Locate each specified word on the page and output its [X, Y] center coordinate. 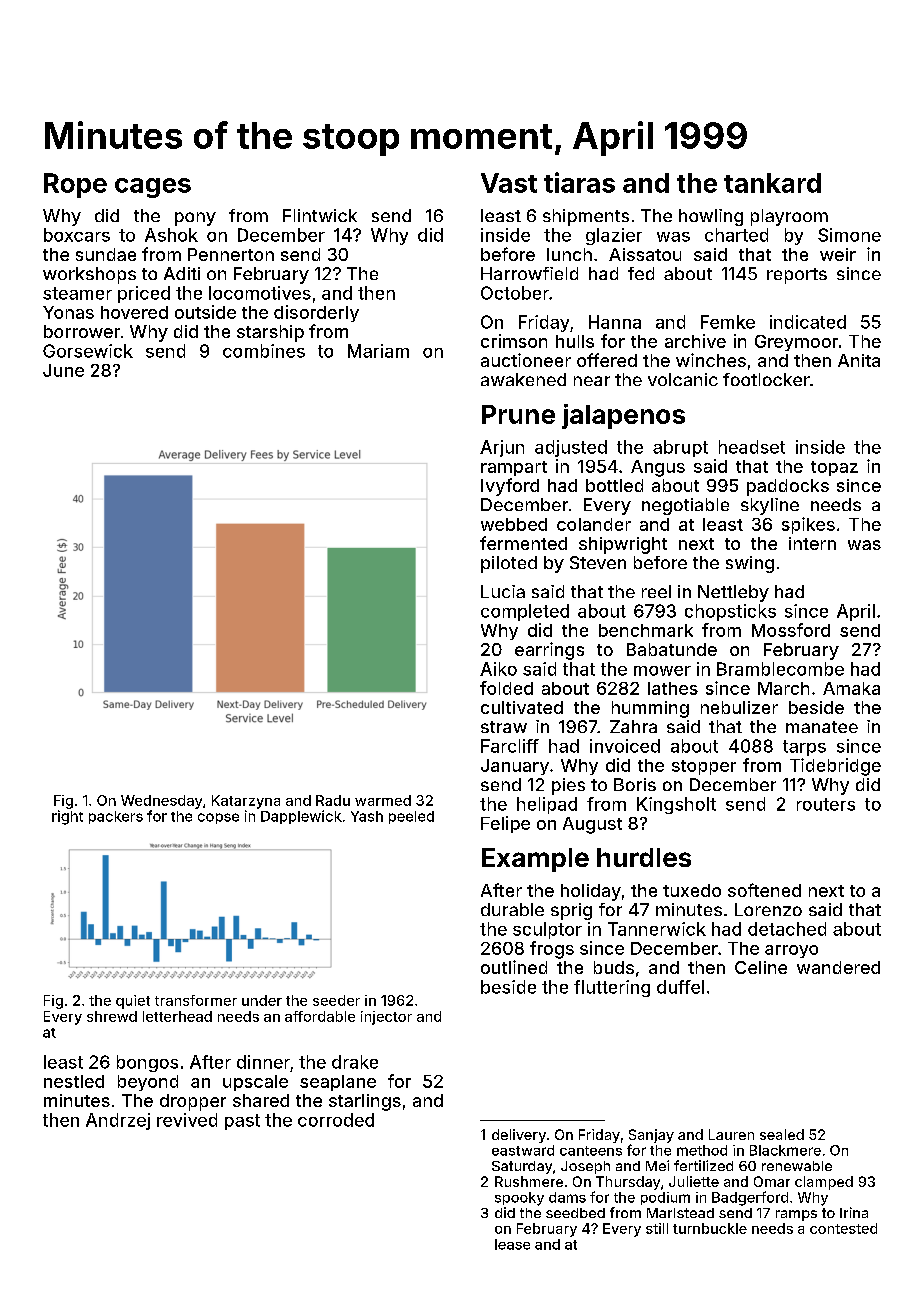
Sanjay [651, 1136]
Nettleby [733, 593]
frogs [552, 950]
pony [195, 219]
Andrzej [118, 1121]
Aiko [498, 669]
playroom [789, 217]
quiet [133, 1002]
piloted [509, 564]
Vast [509, 183]
